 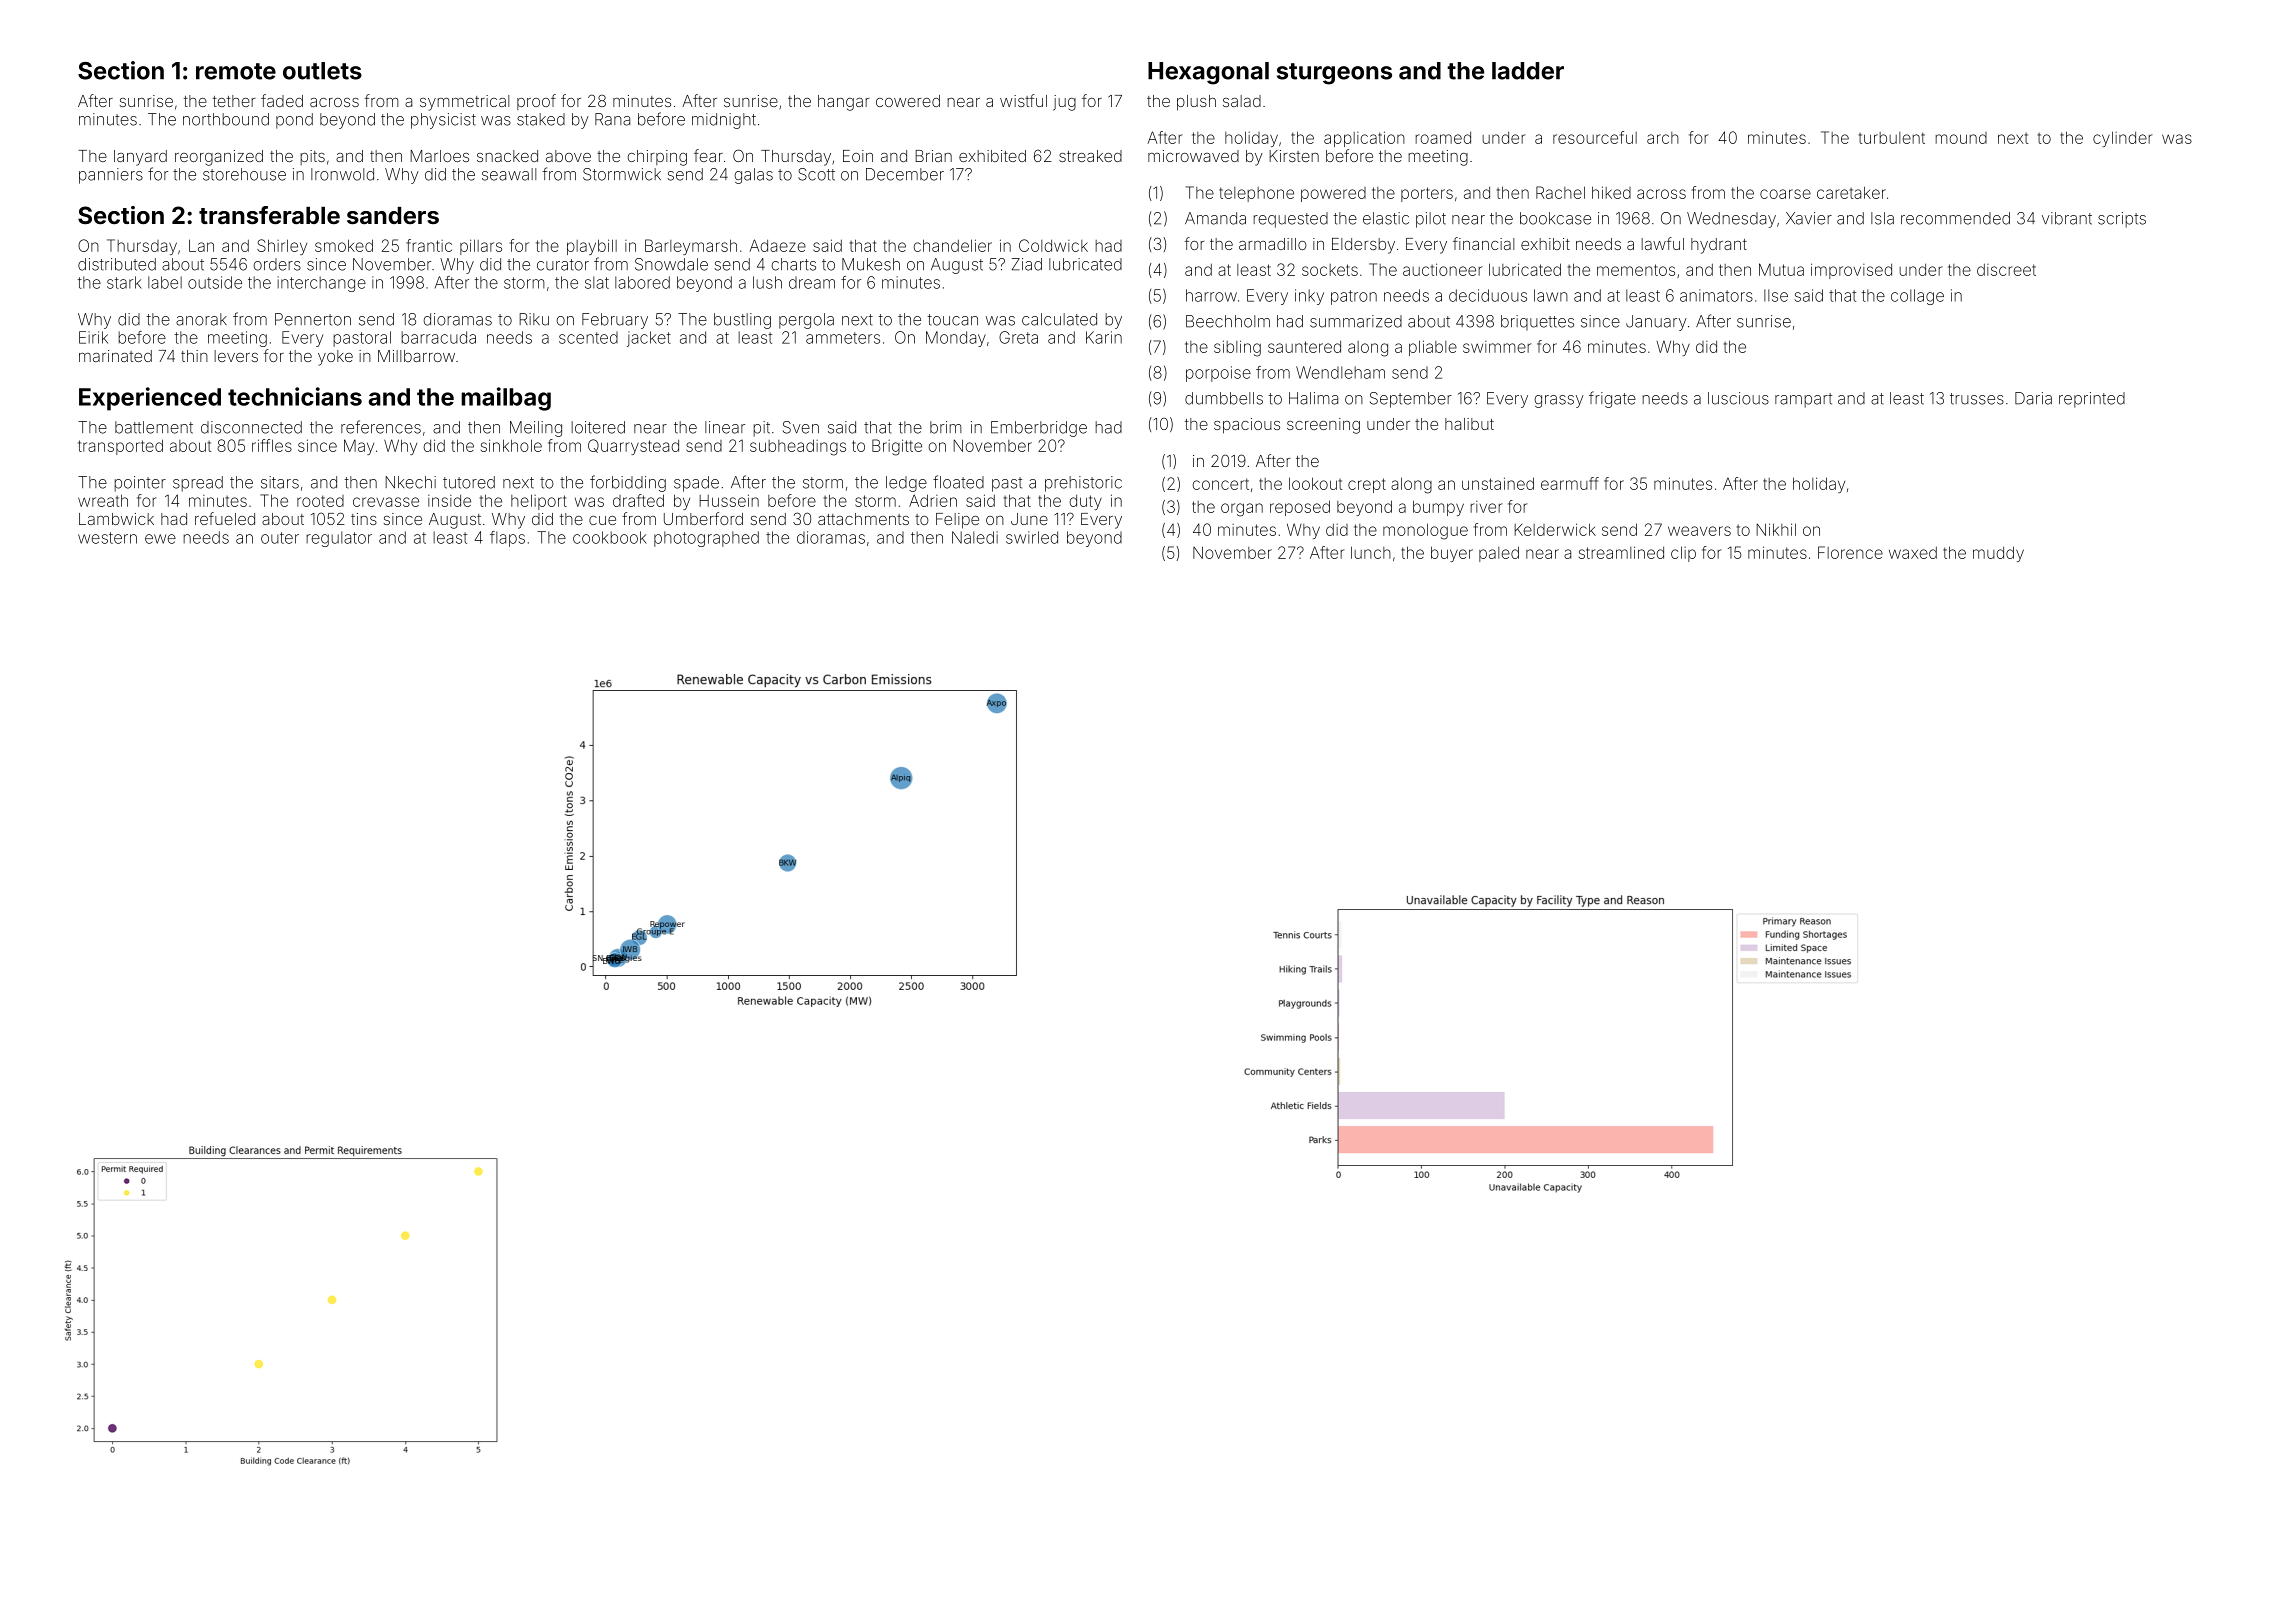 What do you see at coordinates (1309, 297) in the document?
I see `inky` at bounding box center [1309, 297].
